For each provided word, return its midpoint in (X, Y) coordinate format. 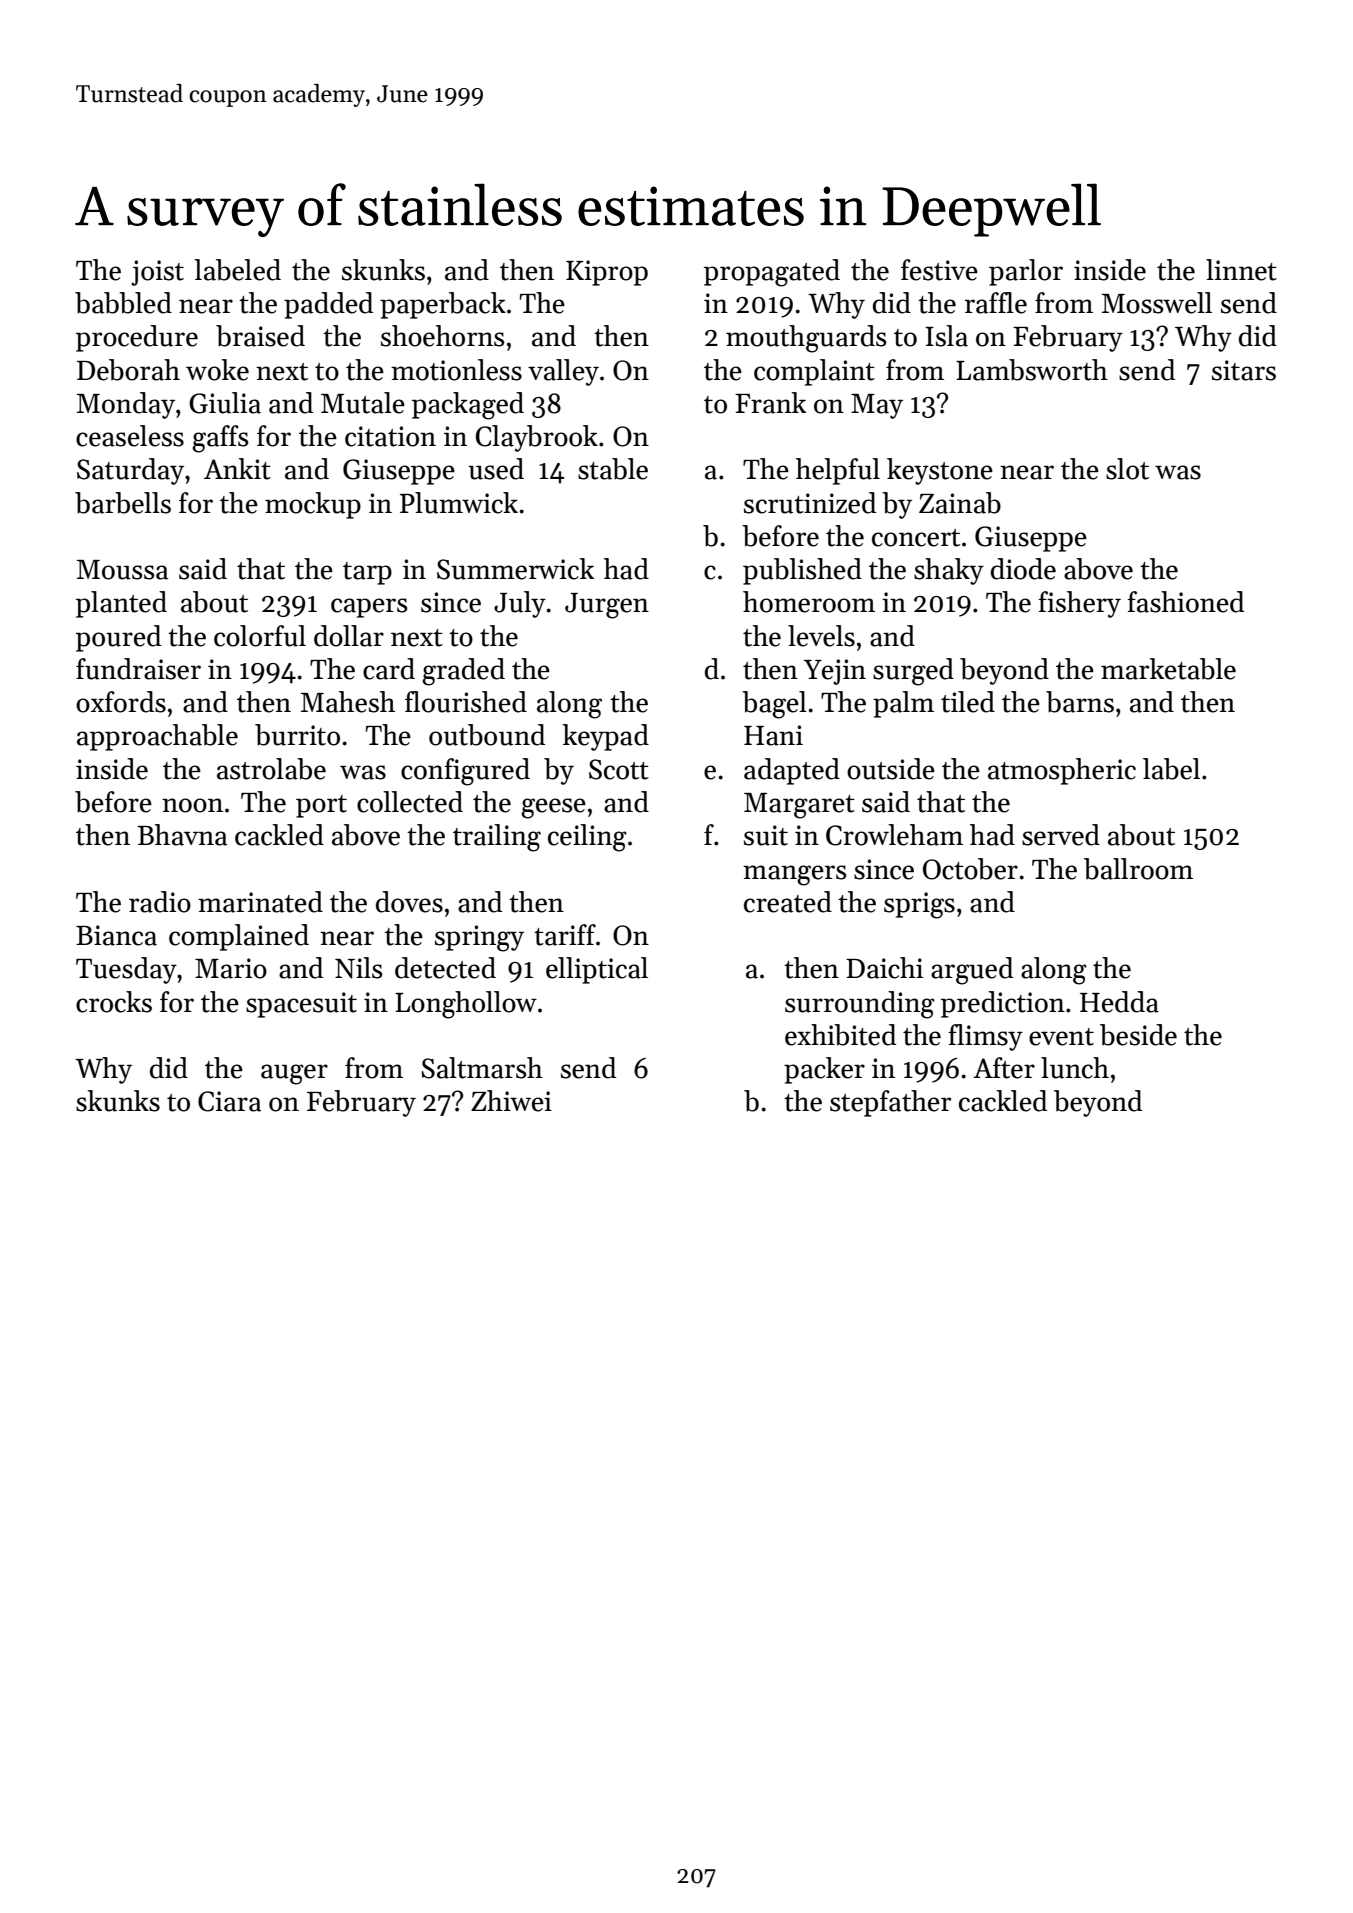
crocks (114, 1002)
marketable (1168, 669)
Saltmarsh (482, 1068)
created (788, 902)
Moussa (122, 570)
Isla (946, 336)
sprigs (919, 905)
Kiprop (607, 273)
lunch (1075, 1068)
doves (409, 902)
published (802, 571)
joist (157, 273)
